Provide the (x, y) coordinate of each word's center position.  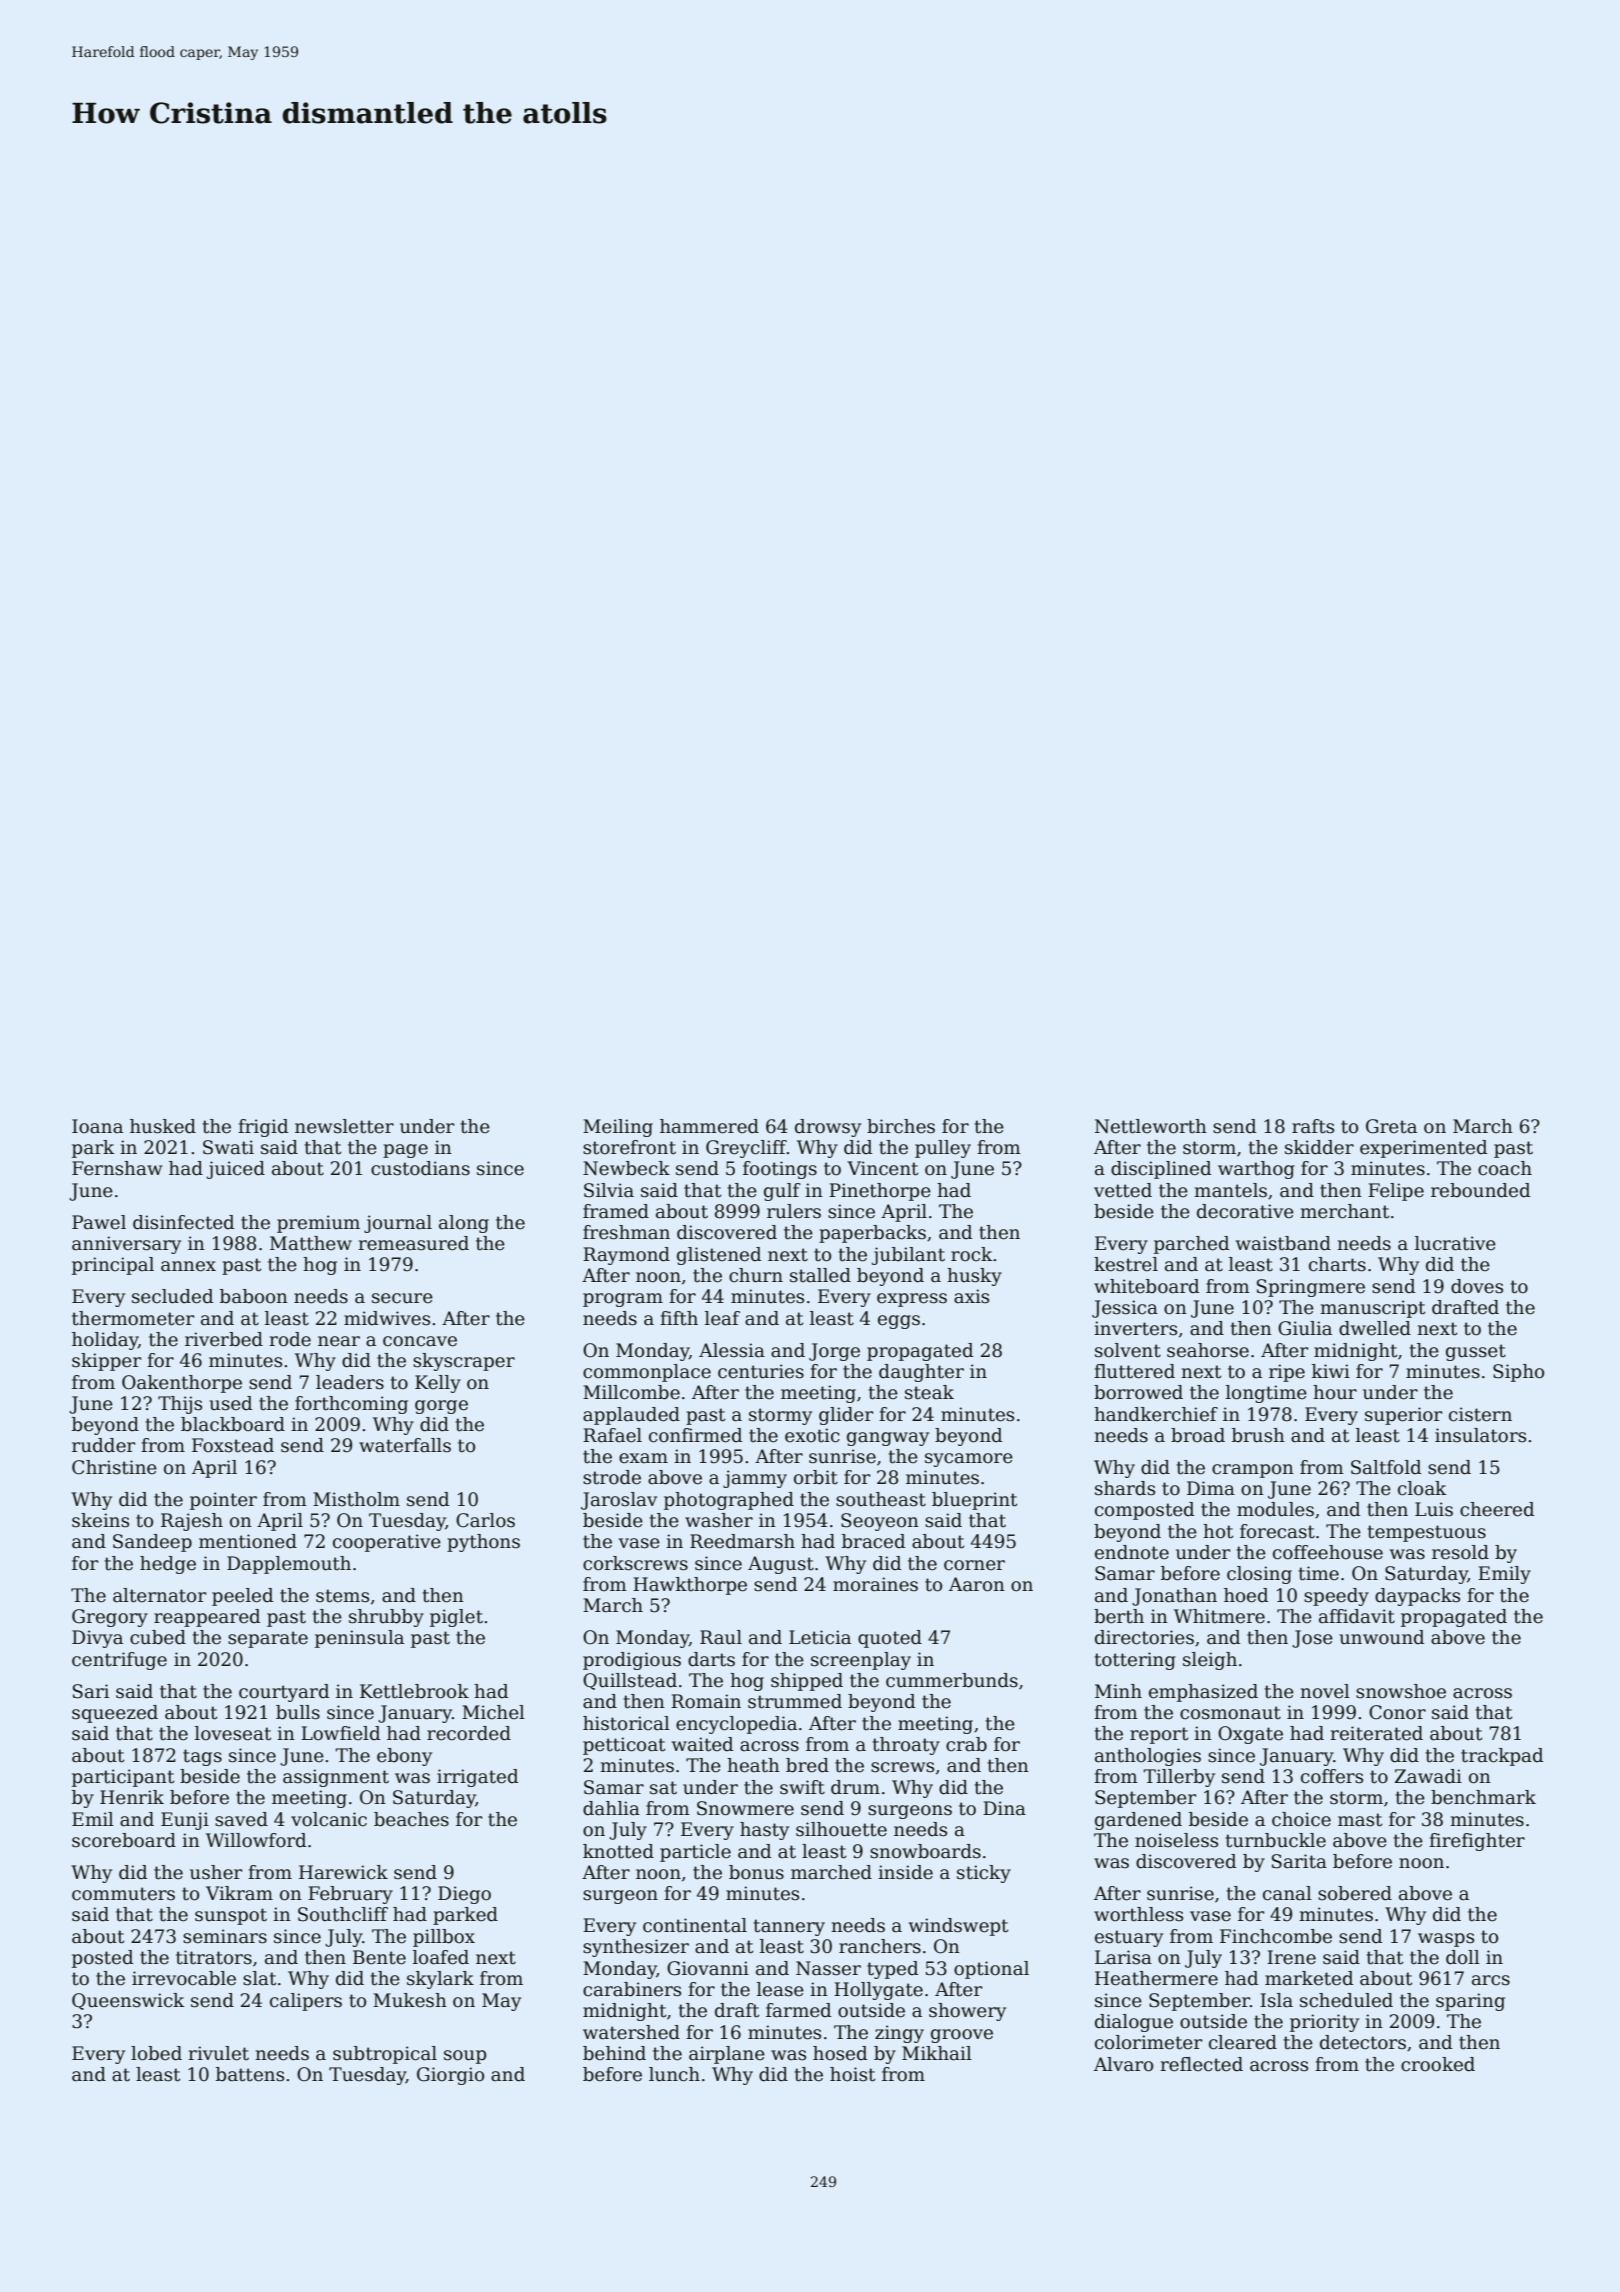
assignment (336, 1778)
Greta (1391, 1126)
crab (966, 1744)
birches (901, 1126)
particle (695, 1853)
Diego (464, 1895)
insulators (1480, 1435)
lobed (156, 2053)
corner (974, 1565)
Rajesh (192, 1522)
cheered (1497, 1509)
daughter (921, 1373)
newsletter (344, 1126)
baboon (254, 1296)
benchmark (1483, 1797)
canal (1287, 1893)
